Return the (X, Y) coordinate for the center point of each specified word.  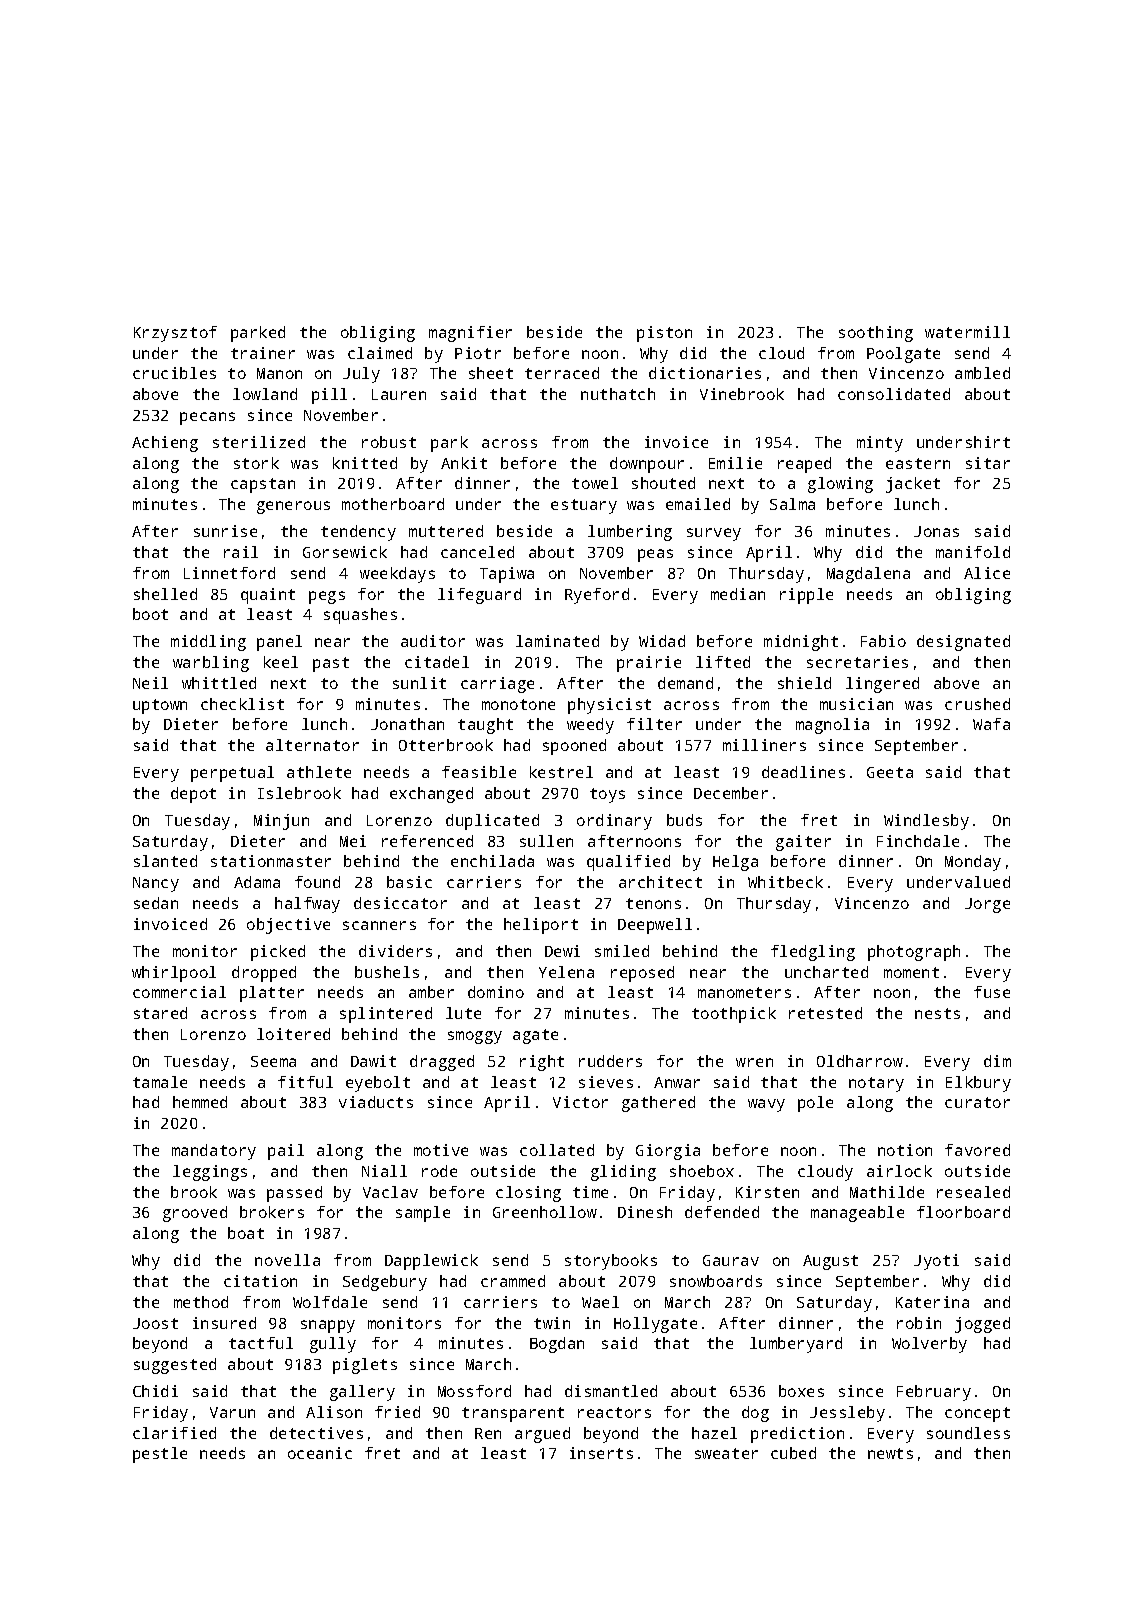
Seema (273, 1061)
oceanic (320, 1453)
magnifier (470, 334)
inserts (601, 1453)
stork (256, 463)
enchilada (492, 861)
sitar (988, 463)
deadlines (803, 772)
